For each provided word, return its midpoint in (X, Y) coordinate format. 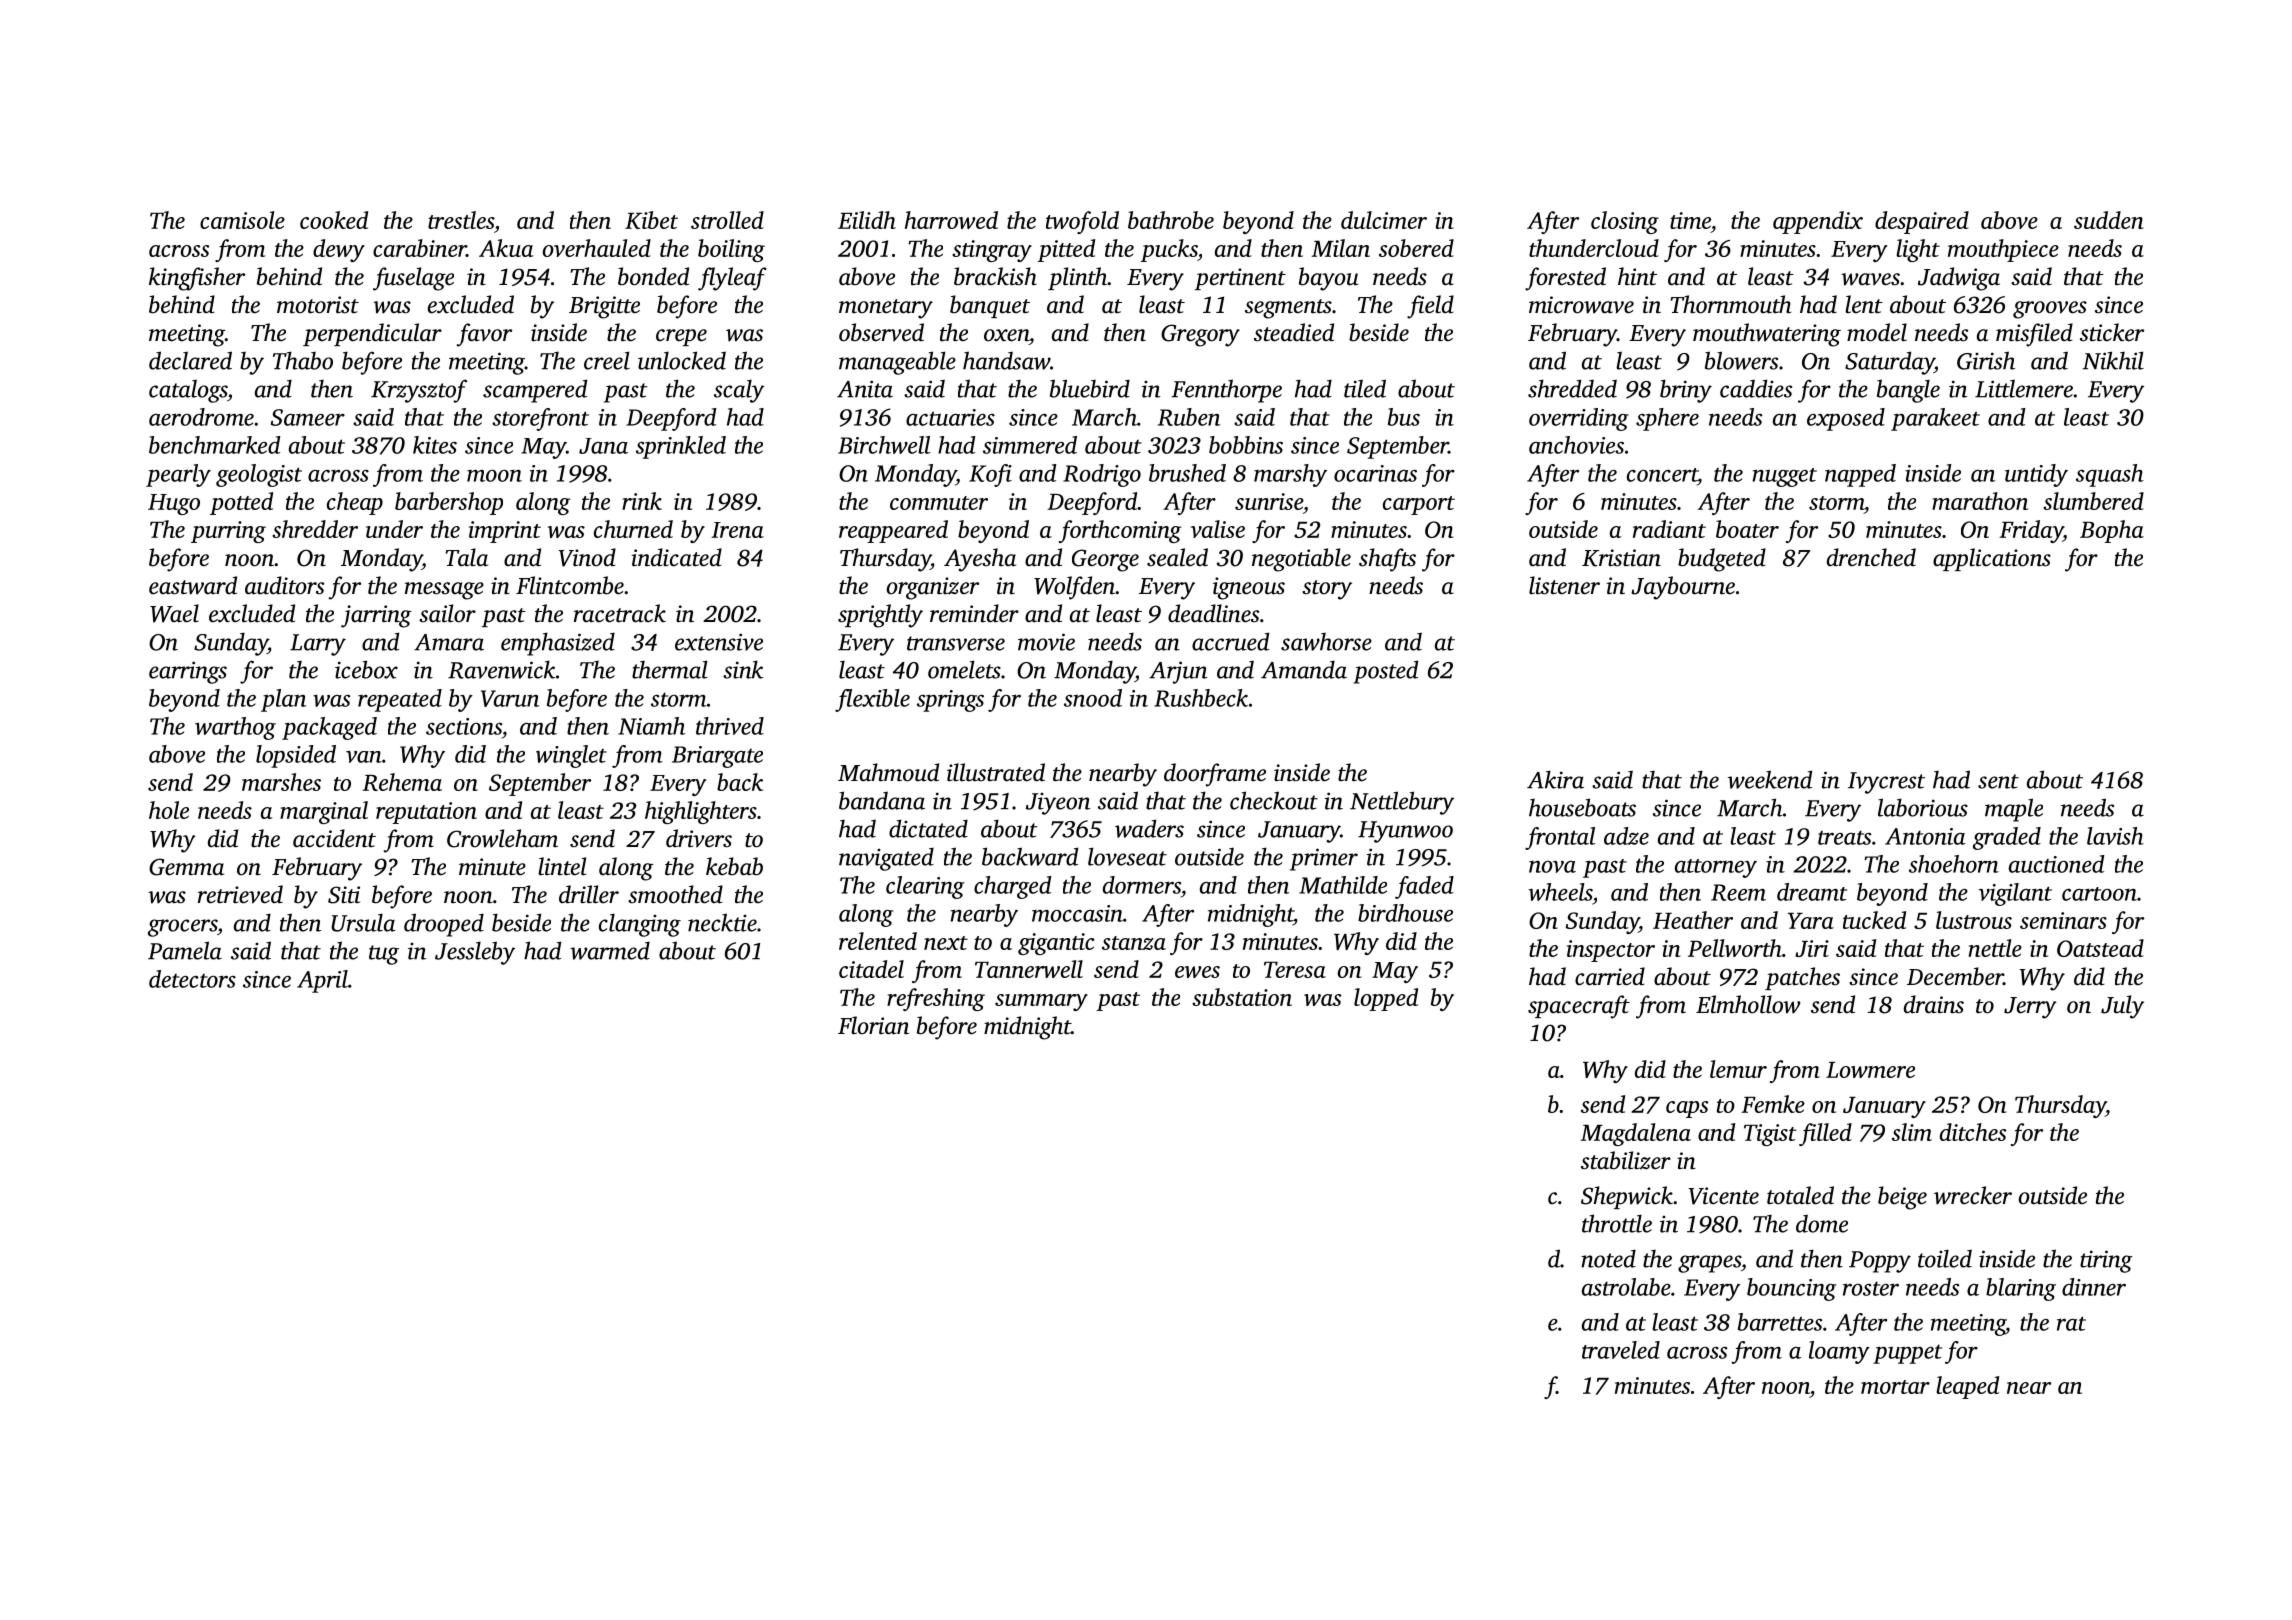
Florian (873, 1025)
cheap (355, 503)
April (322, 981)
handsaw (1006, 360)
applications (1992, 559)
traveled (1621, 1350)
